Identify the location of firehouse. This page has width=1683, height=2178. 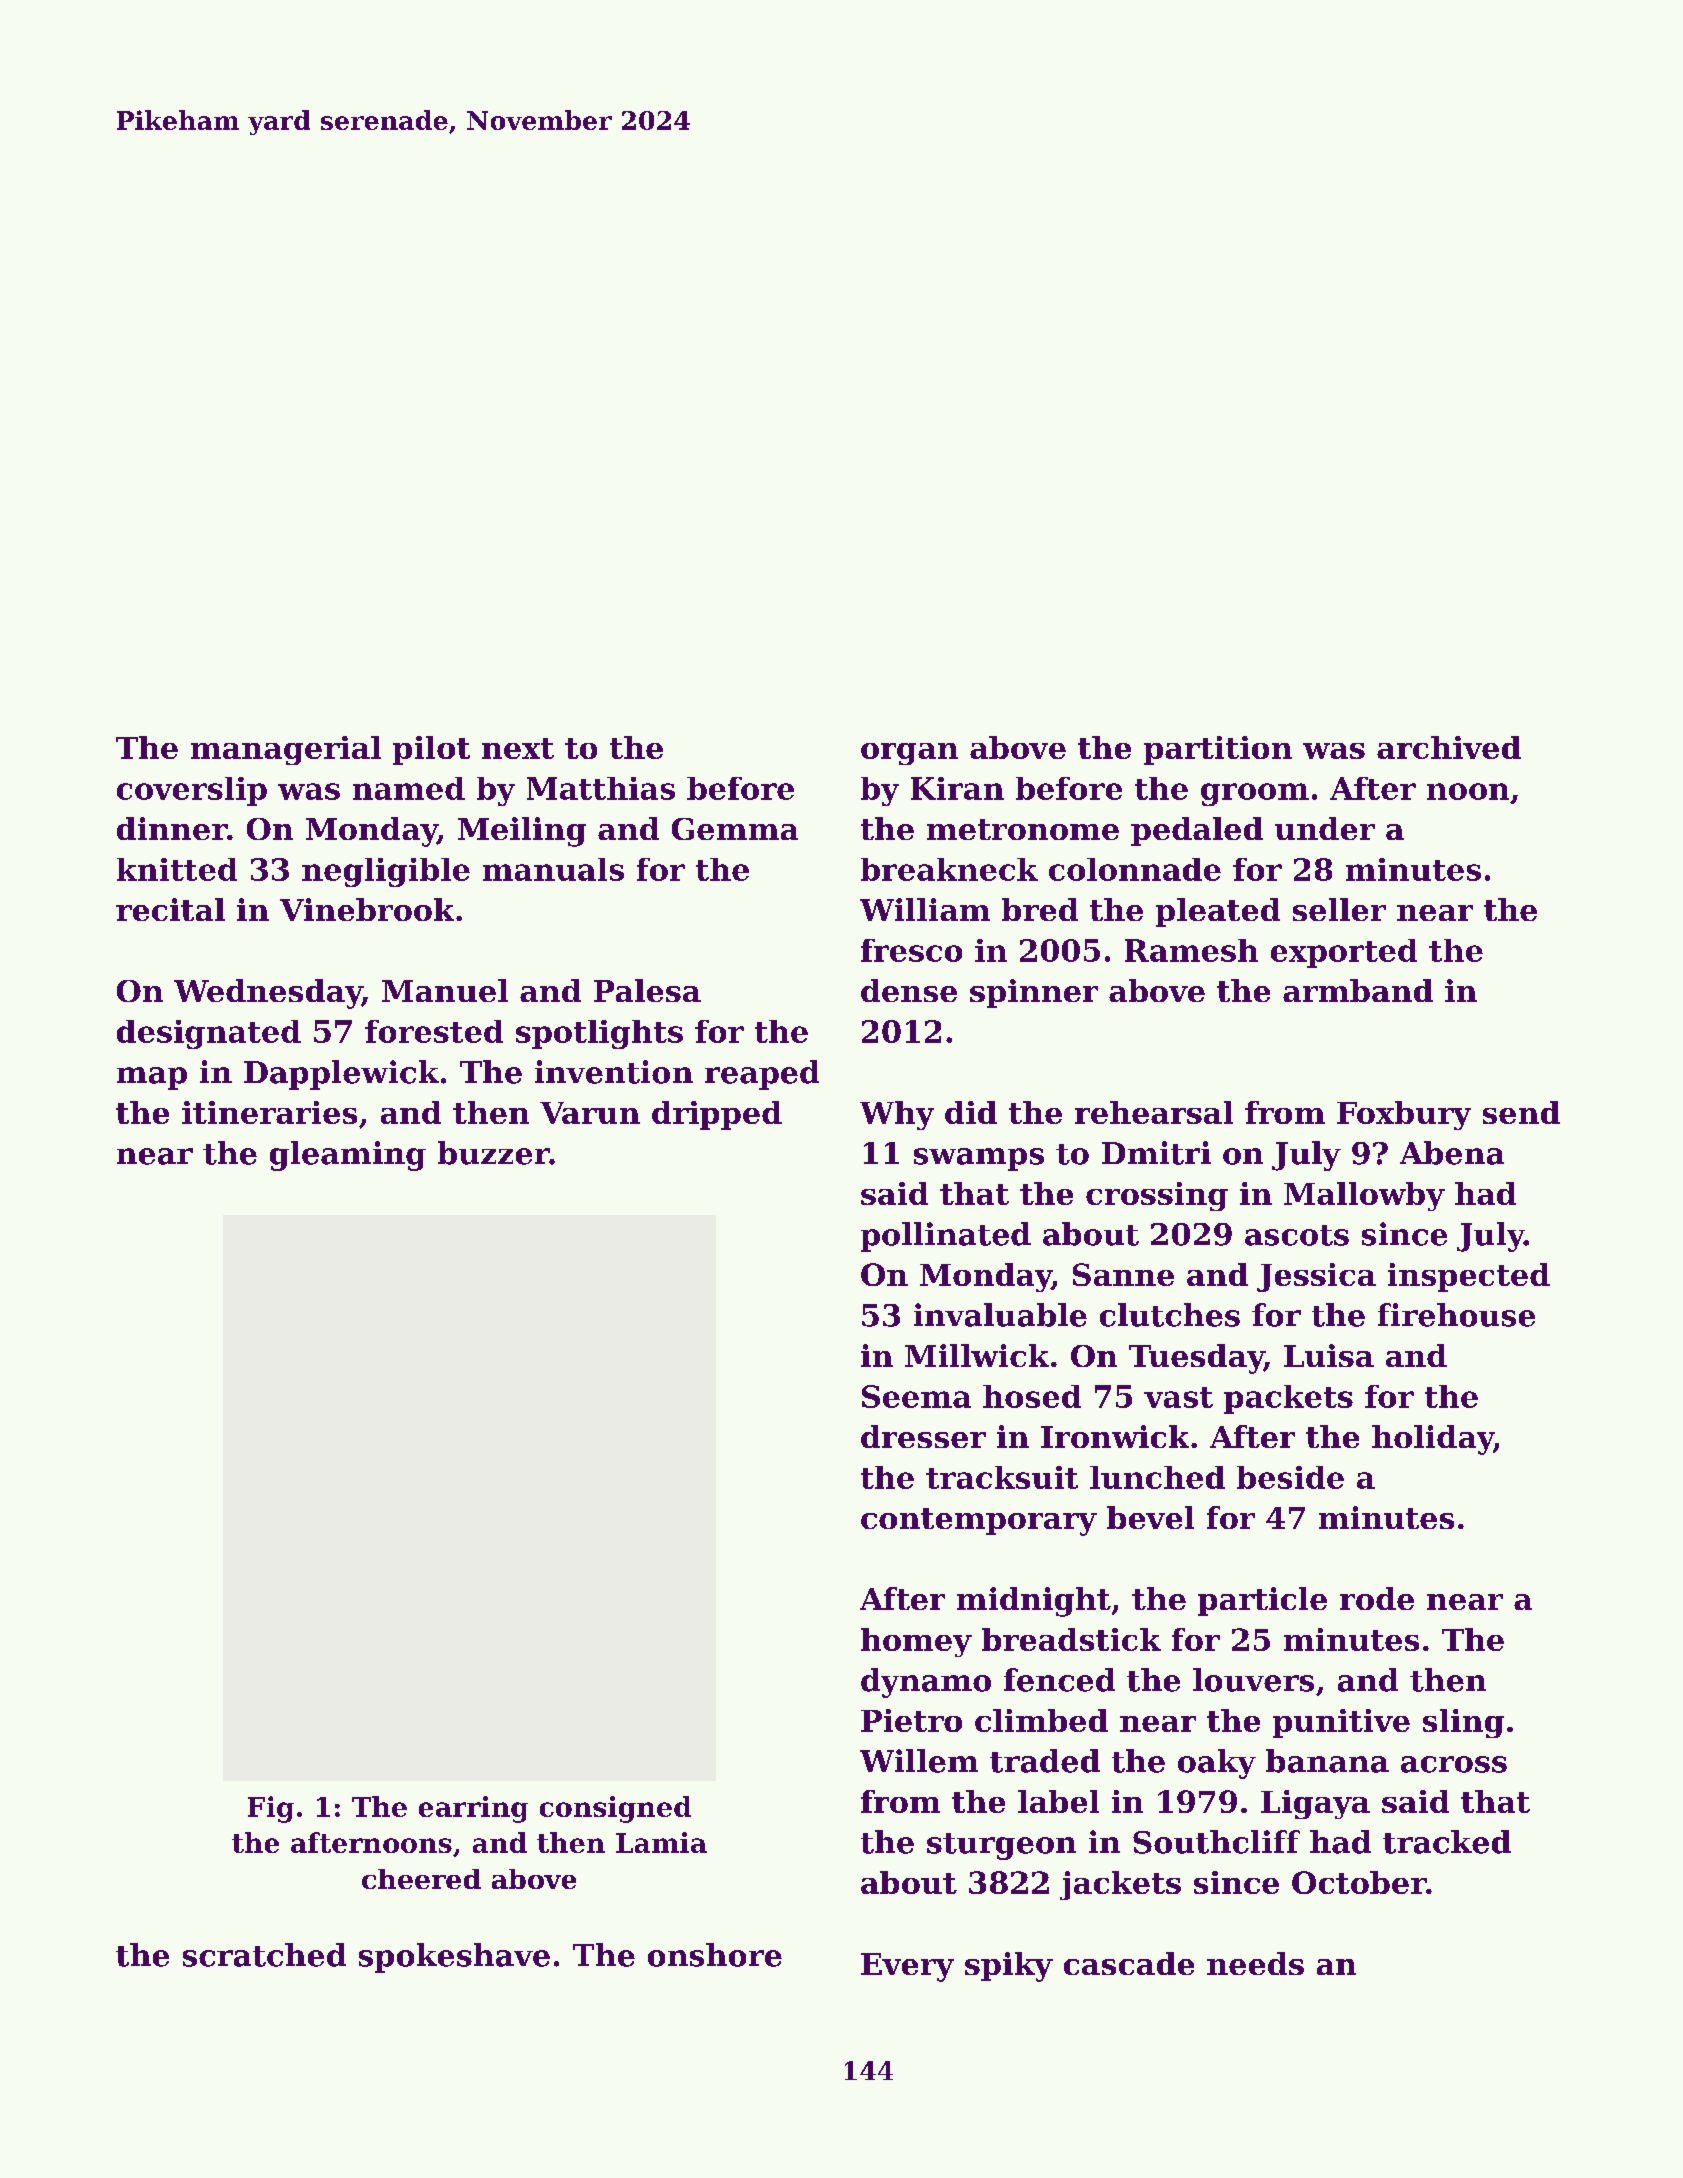
(1456, 1315).
